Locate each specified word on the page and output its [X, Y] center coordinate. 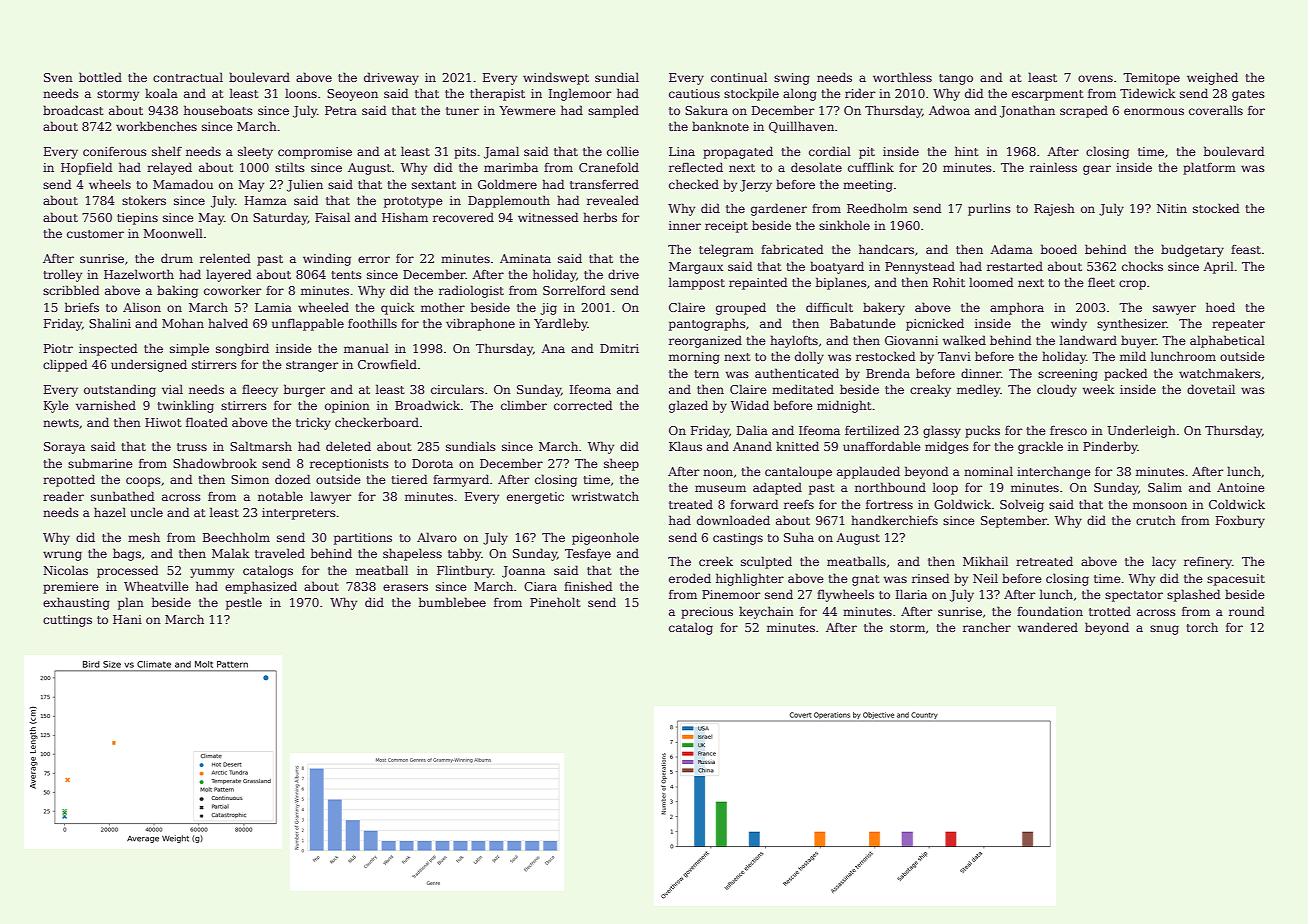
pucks [982, 431]
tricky [313, 423]
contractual [188, 77]
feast [1246, 249]
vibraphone [480, 324]
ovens [1095, 78]
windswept [556, 78]
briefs [82, 307]
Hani [127, 619]
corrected [583, 405]
